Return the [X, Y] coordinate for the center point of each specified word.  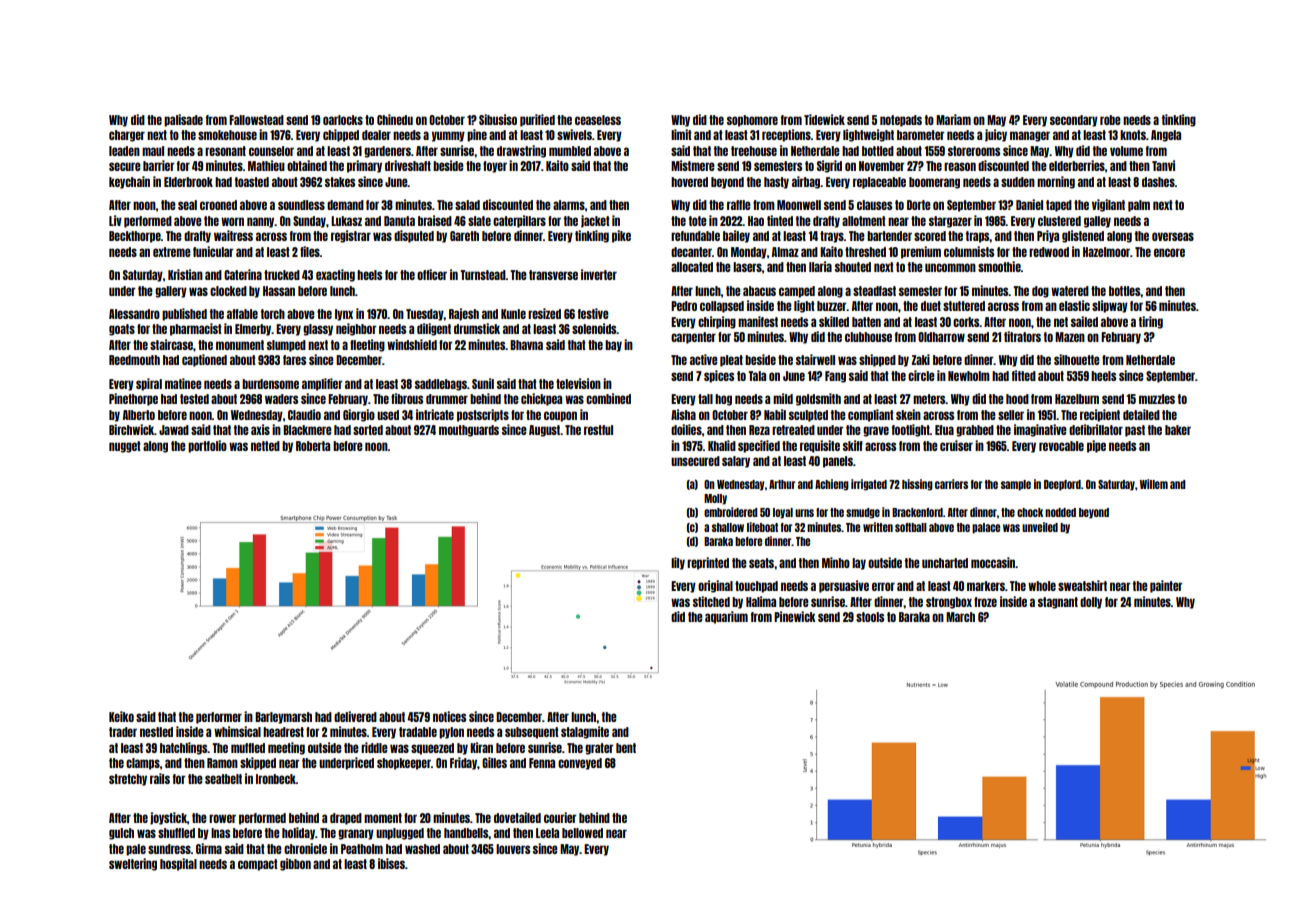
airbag [806, 182]
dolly [1091, 603]
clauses [874, 205]
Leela [547, 833]
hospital [178, 864]
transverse [553, 275]
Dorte [919, 205]
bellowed [582, 833]
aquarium [726, 617]
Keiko [121, 716]
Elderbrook [188, 182]
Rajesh [464, 314]
